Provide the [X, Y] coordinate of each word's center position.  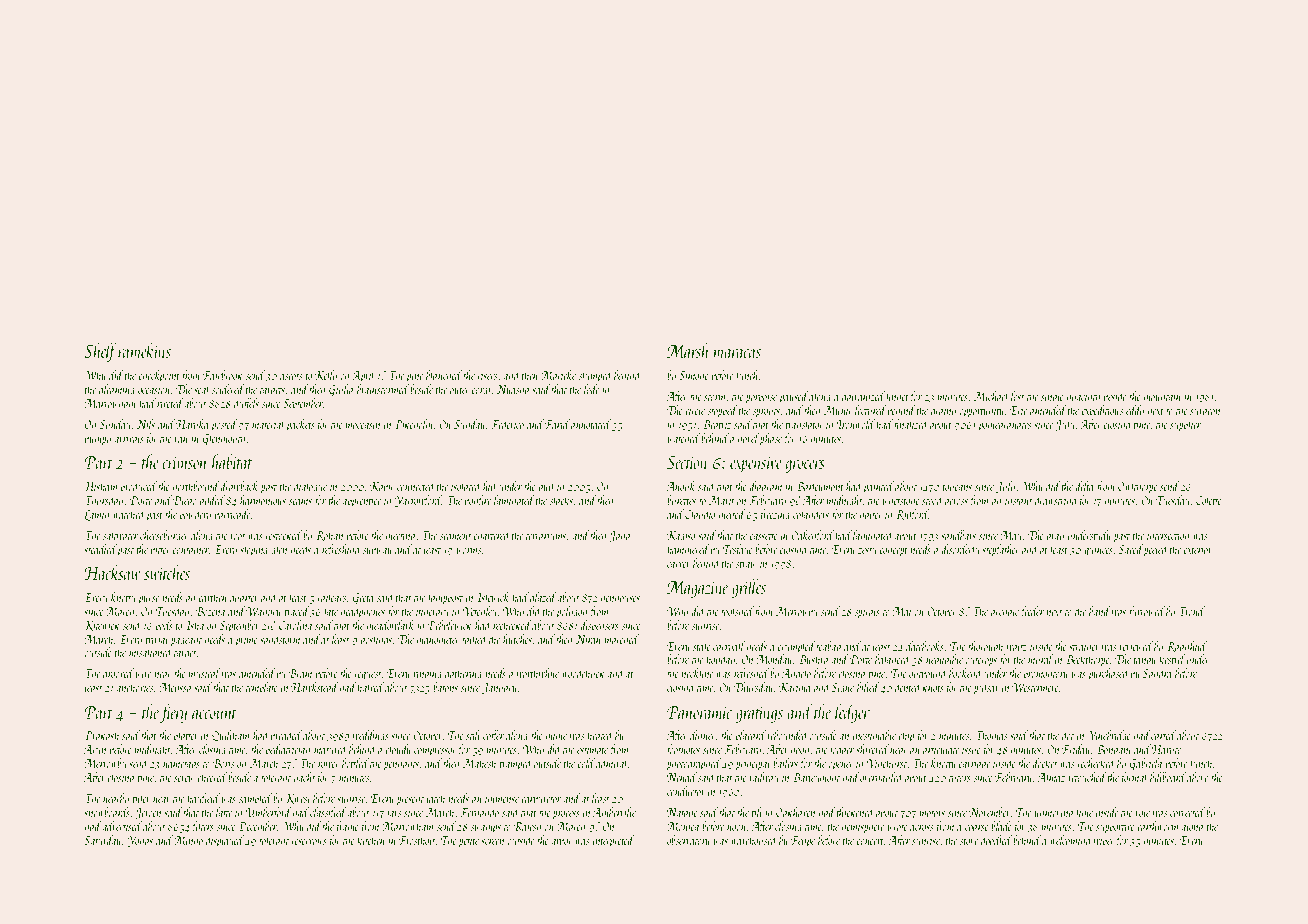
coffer [493, 736]
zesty [867, 552]
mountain [1162, 397]
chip [906, 736]
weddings [371, 736]
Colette [1209, 500]
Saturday [102, 841]
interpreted [613, 841]
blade [1001, 826]
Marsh [688, 350]
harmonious [263, 500]
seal [202, 389]
